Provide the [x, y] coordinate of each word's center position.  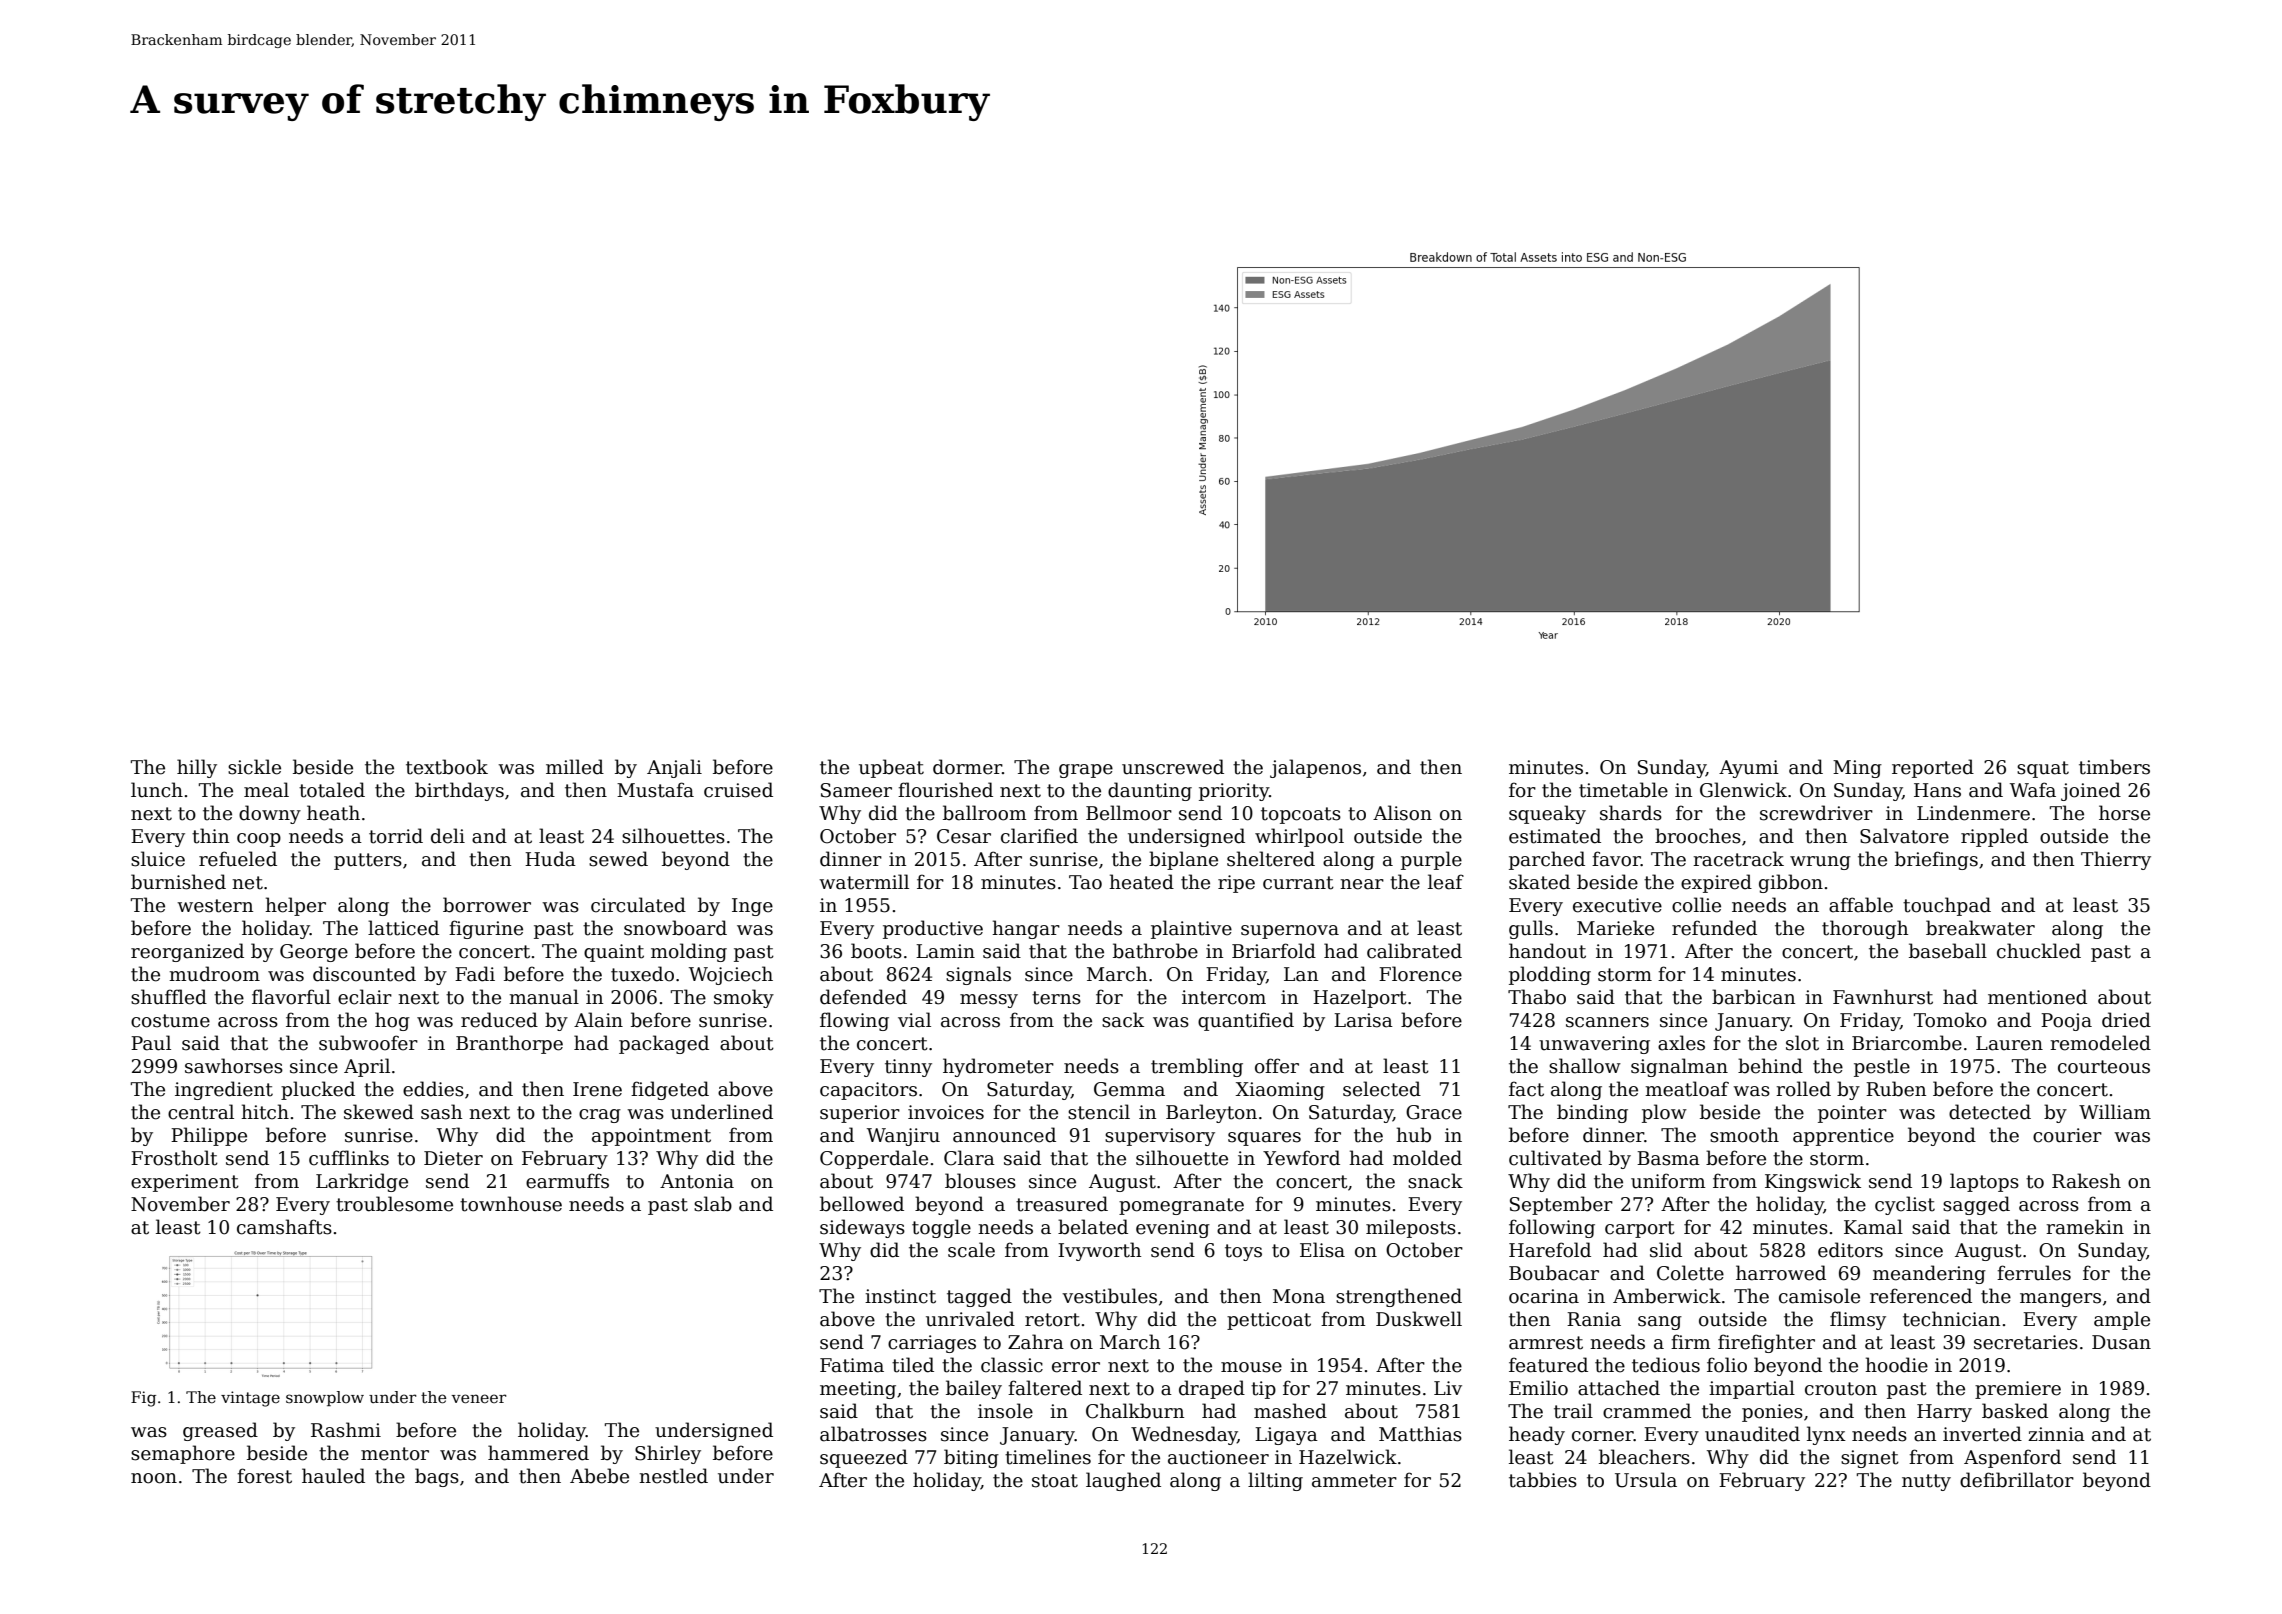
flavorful [291, 997]
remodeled [2100, 1043]
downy [270, 814]
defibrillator [2017, 1480]
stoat [1055, 1481]
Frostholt [174, 1158]
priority [1234, 792]
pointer [1852, 1114]
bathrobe [1155, 951]
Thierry [2116, 860]
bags [437, 1477]
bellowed [862, 1204]
